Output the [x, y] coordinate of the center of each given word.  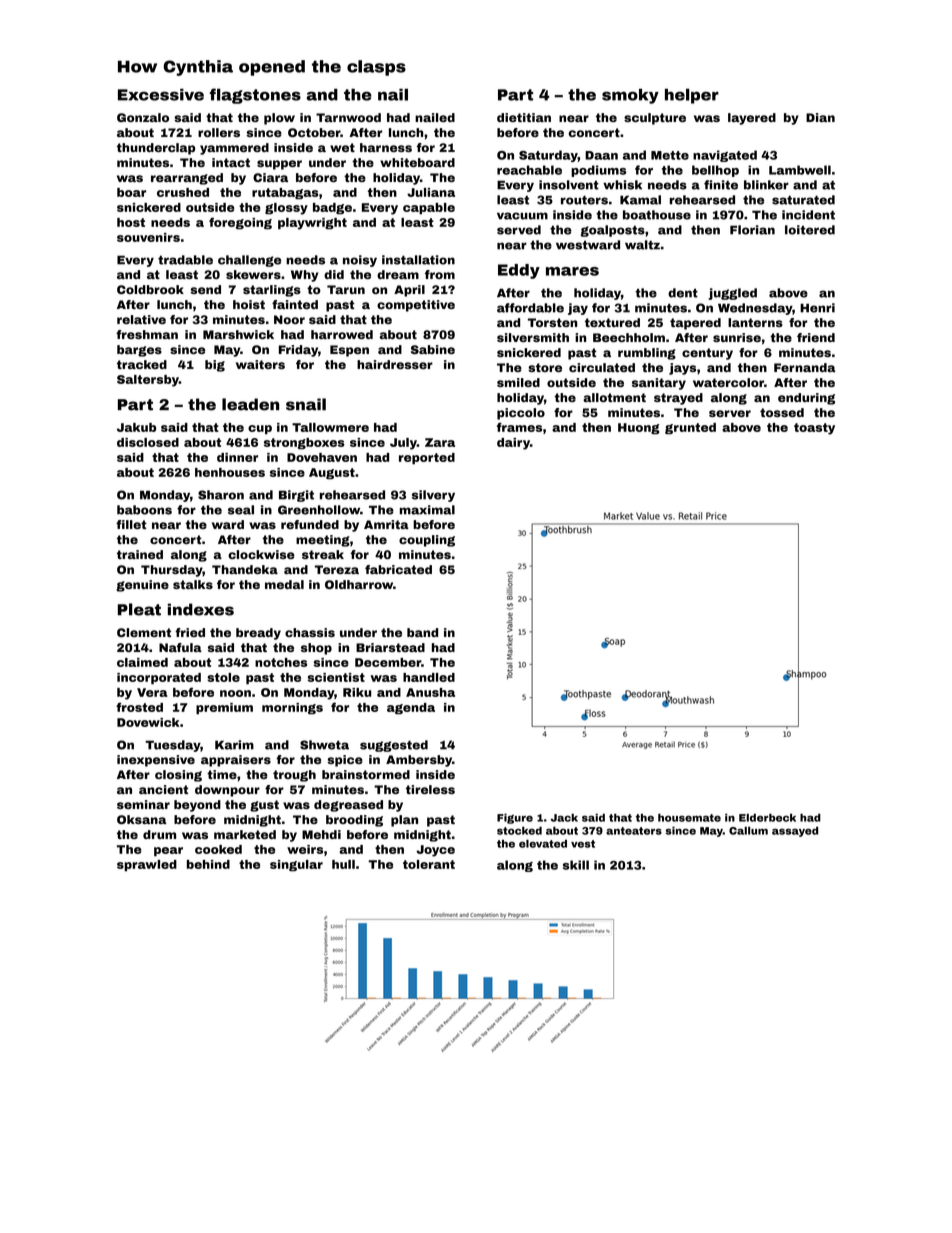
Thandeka [245, 569]
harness [386, 147]
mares [572, 271]
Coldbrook [150, 289]
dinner [237, 457]
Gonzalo [143, 117]
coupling [427, 541]
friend [816, 337]
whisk [622, 185]
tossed [782, 412]
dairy [513, 444]
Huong [639, 428]
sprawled [147, 865]
